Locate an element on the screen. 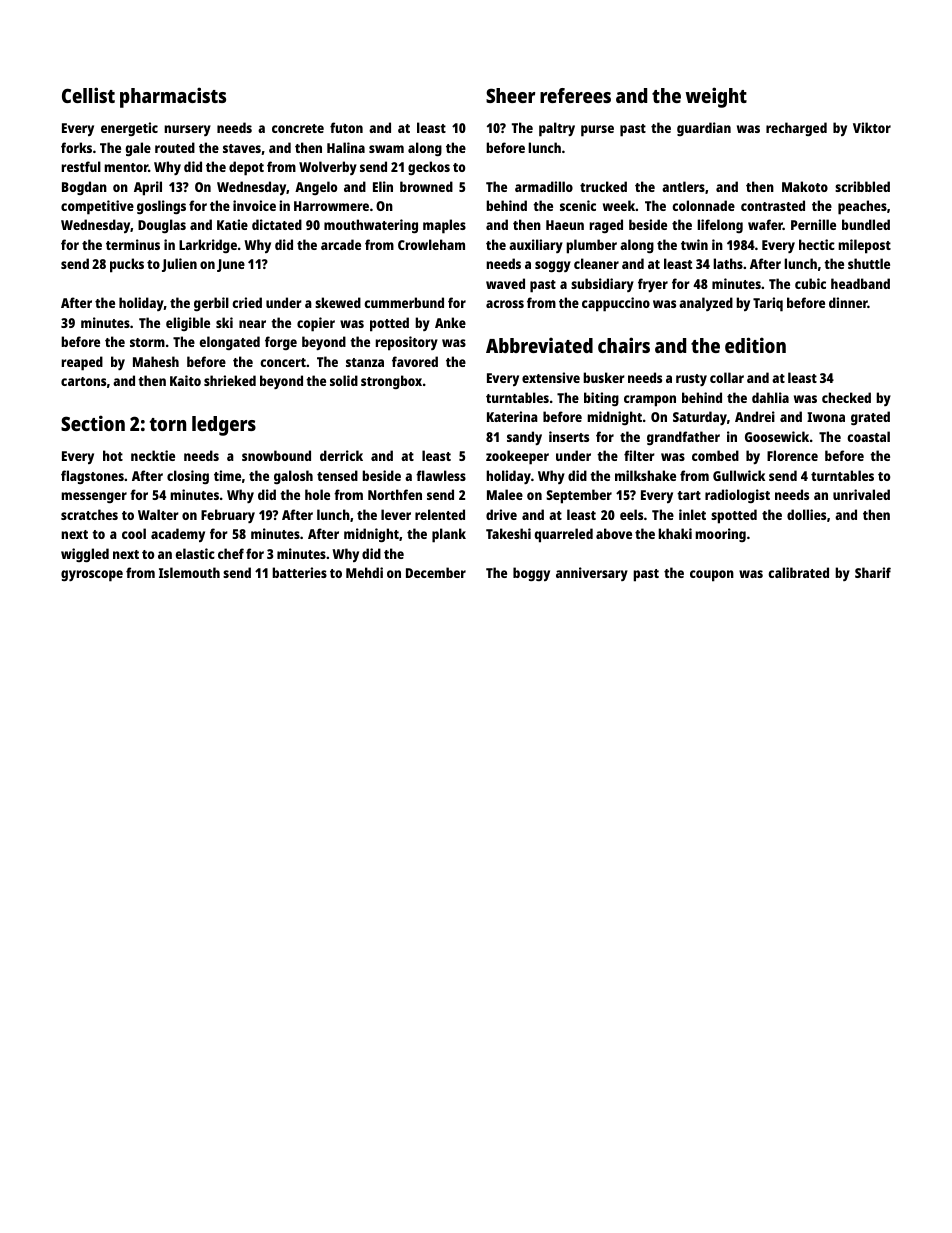 Image resolution: width=952 pixels, height=1233 pixels. unrivaled is located at coordinates (861, 494).
